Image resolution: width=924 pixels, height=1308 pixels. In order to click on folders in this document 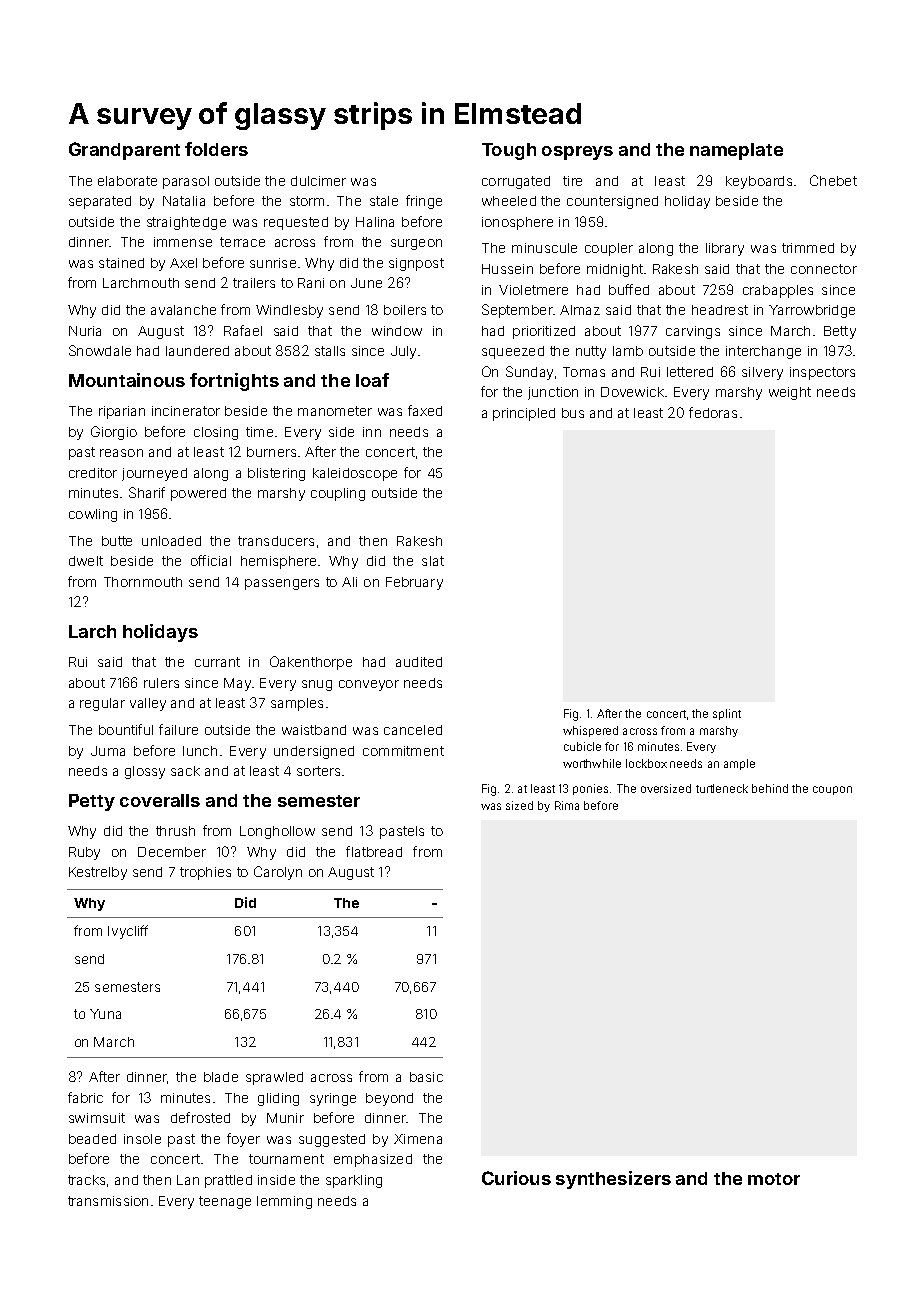, I will do `click(216, 149)`.
